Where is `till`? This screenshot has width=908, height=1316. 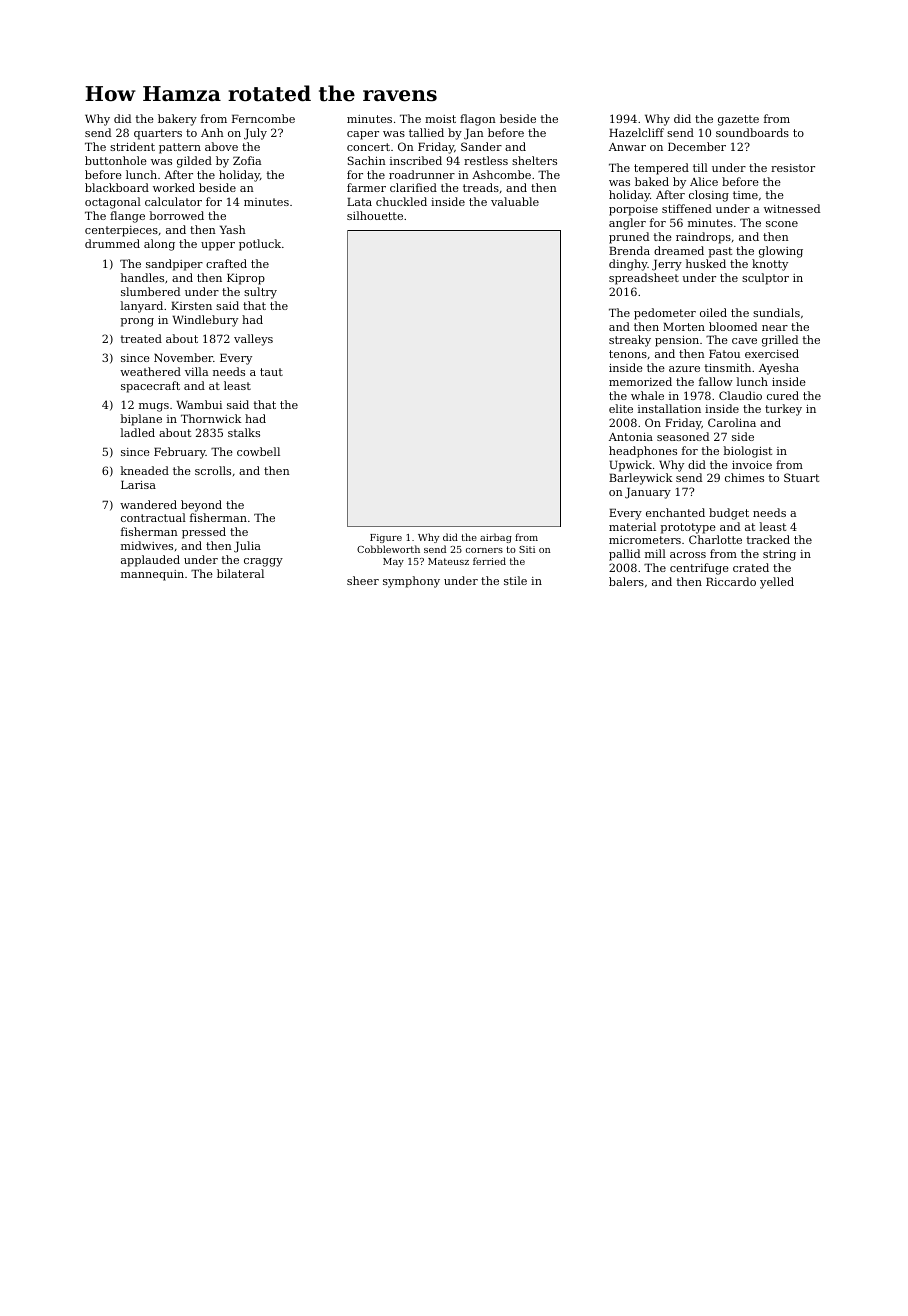 till is located at coordinates (700, 167).
